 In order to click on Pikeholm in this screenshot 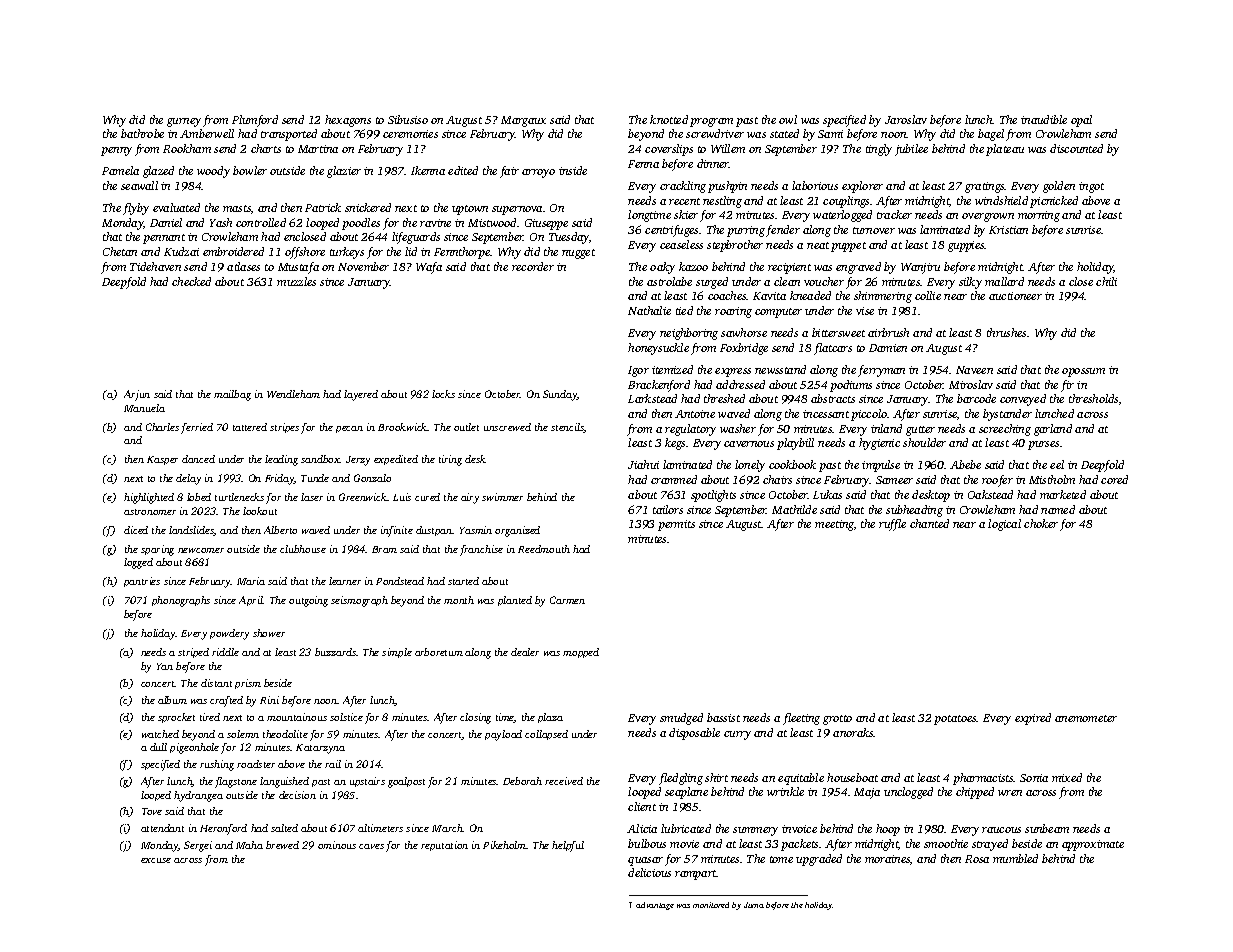, I will do `click(504, 845)`.
